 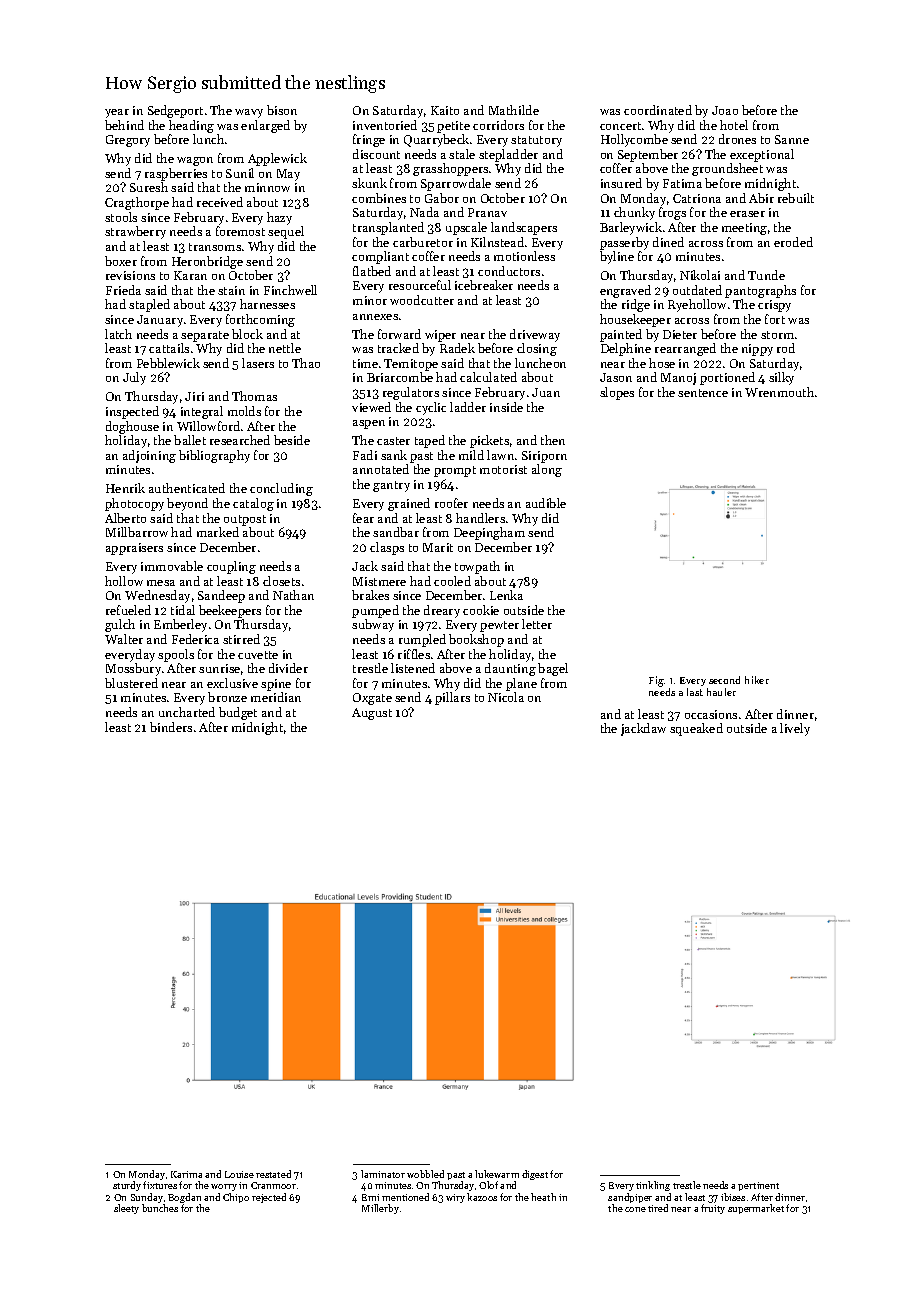 What do you see at coordinates (184, 1198) in the screenshot?
I see `Bogdan` at bounding box center [184, 1198].
